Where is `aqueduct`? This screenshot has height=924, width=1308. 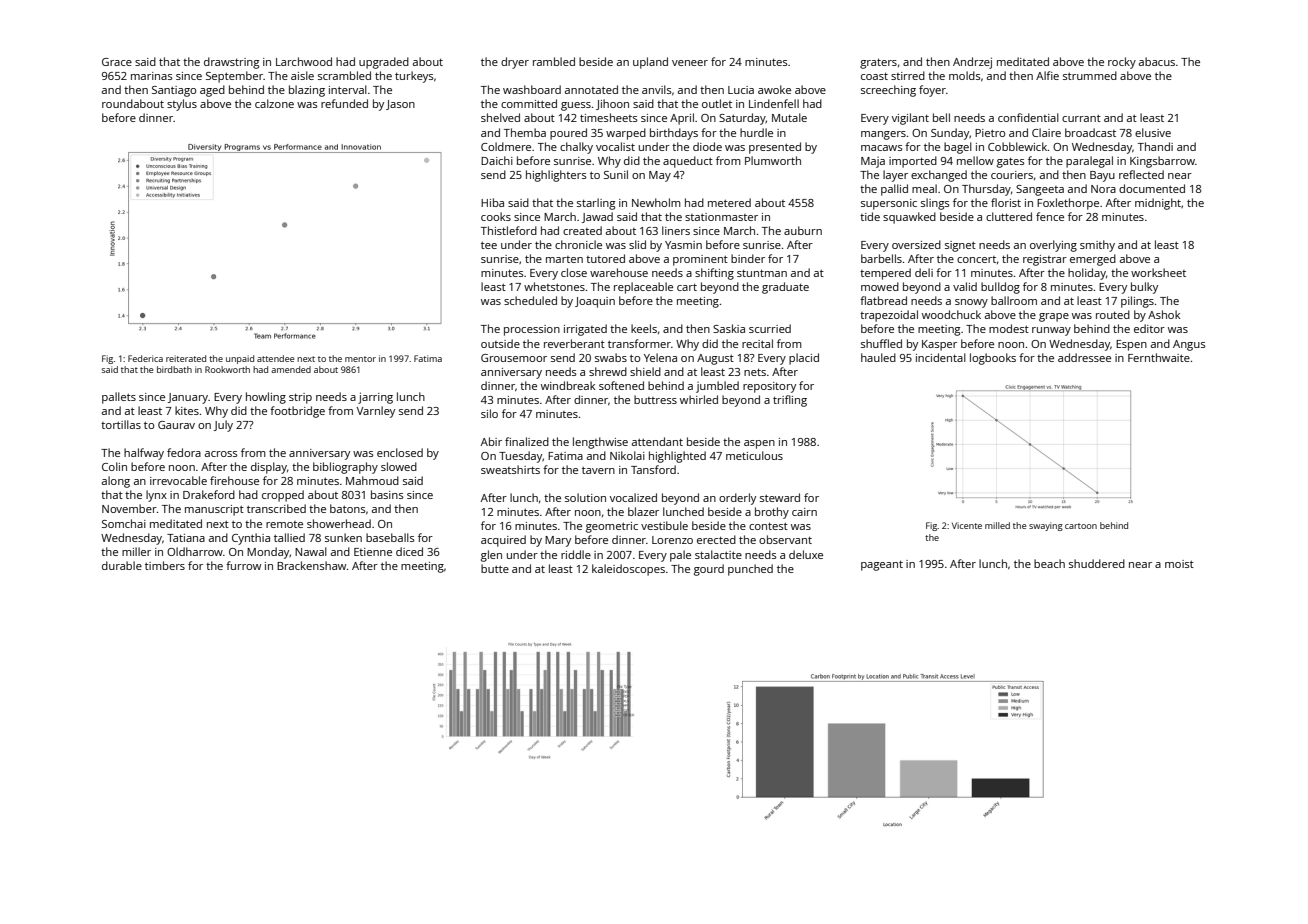 aqueduct is located at coordinates (688, 162).
